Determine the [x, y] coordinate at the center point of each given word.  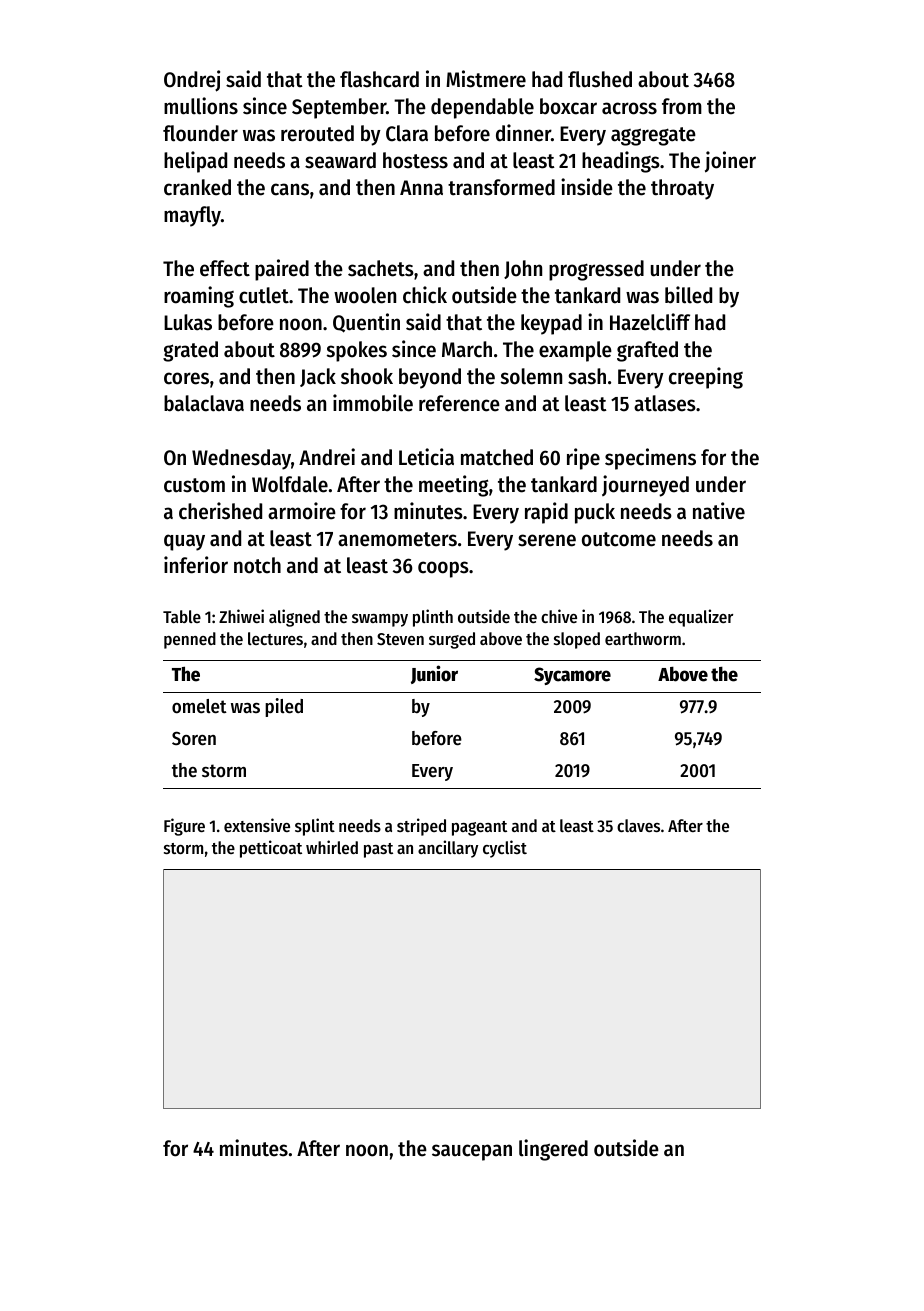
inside [587, 187]
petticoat [271, 849]
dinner [523, 133]
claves [638, 825]
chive [559, 616]
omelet [199, 706]
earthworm [643, 638]
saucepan [472, 1152]
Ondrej [192, 81]
